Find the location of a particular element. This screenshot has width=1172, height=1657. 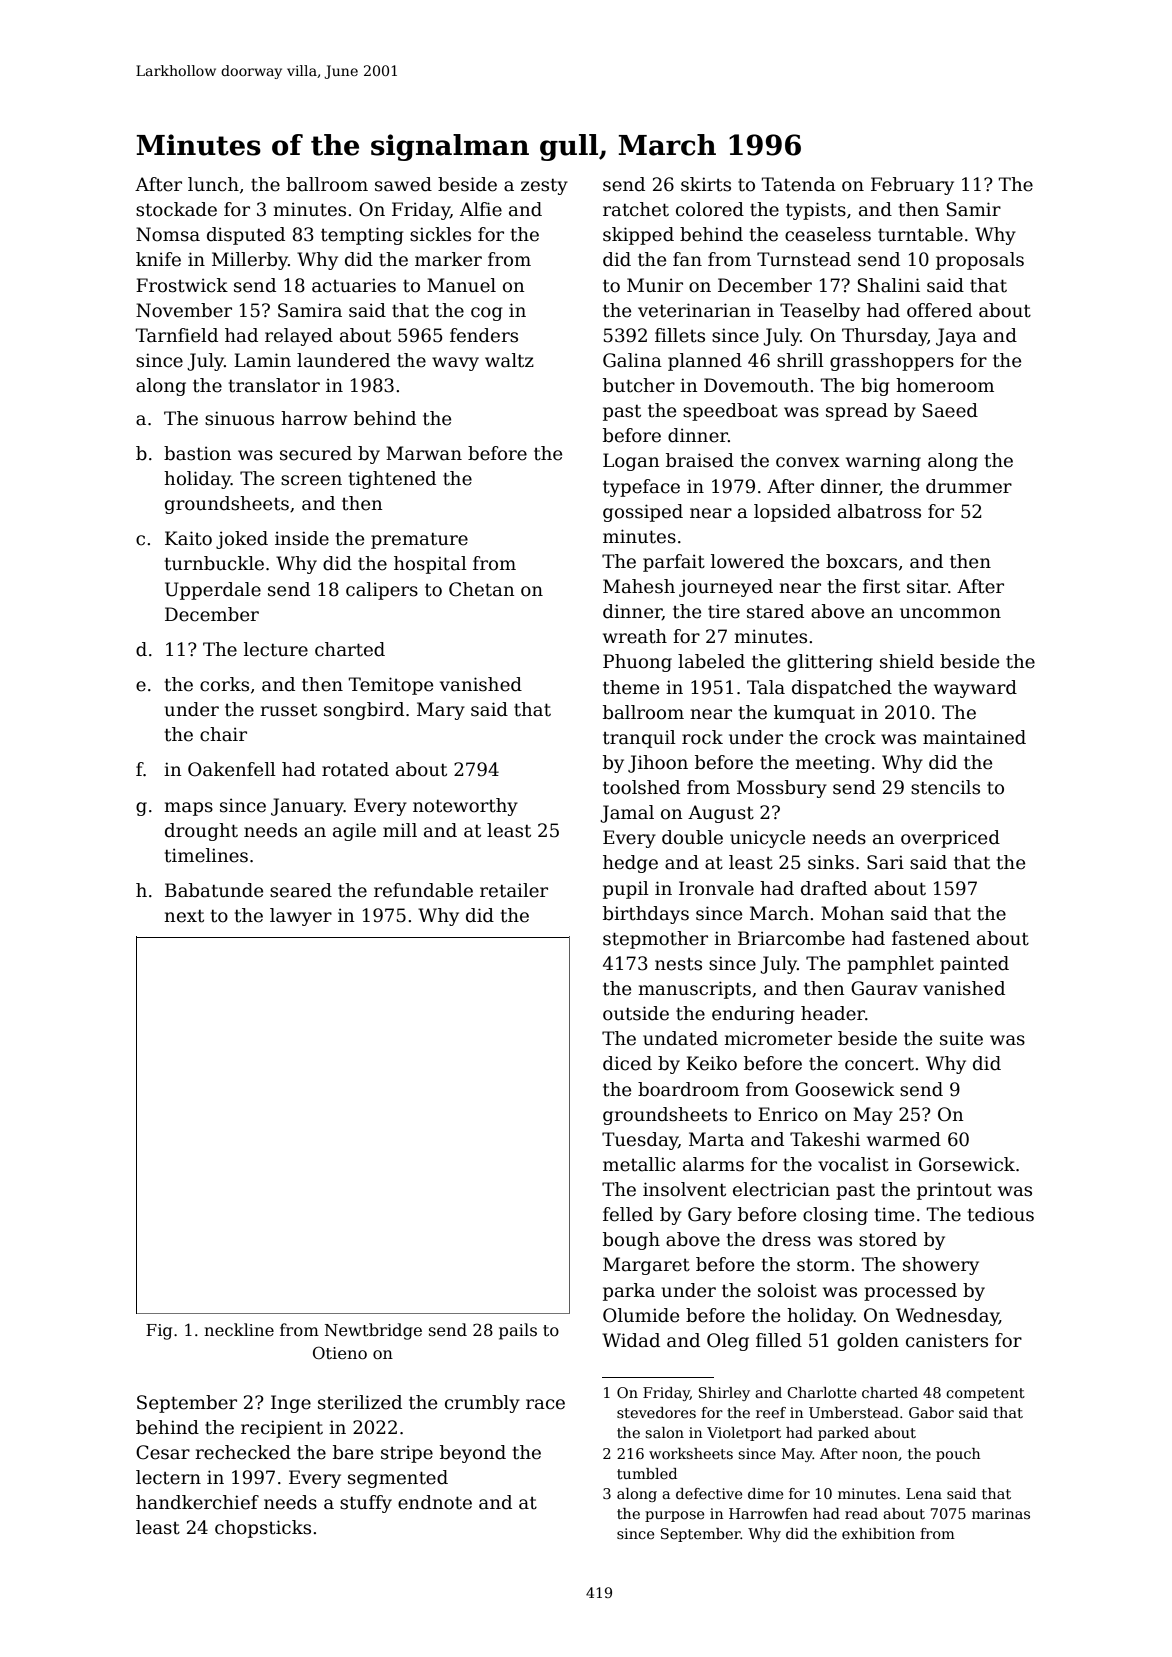

Tatenda is located at coordinates (798, 184).
